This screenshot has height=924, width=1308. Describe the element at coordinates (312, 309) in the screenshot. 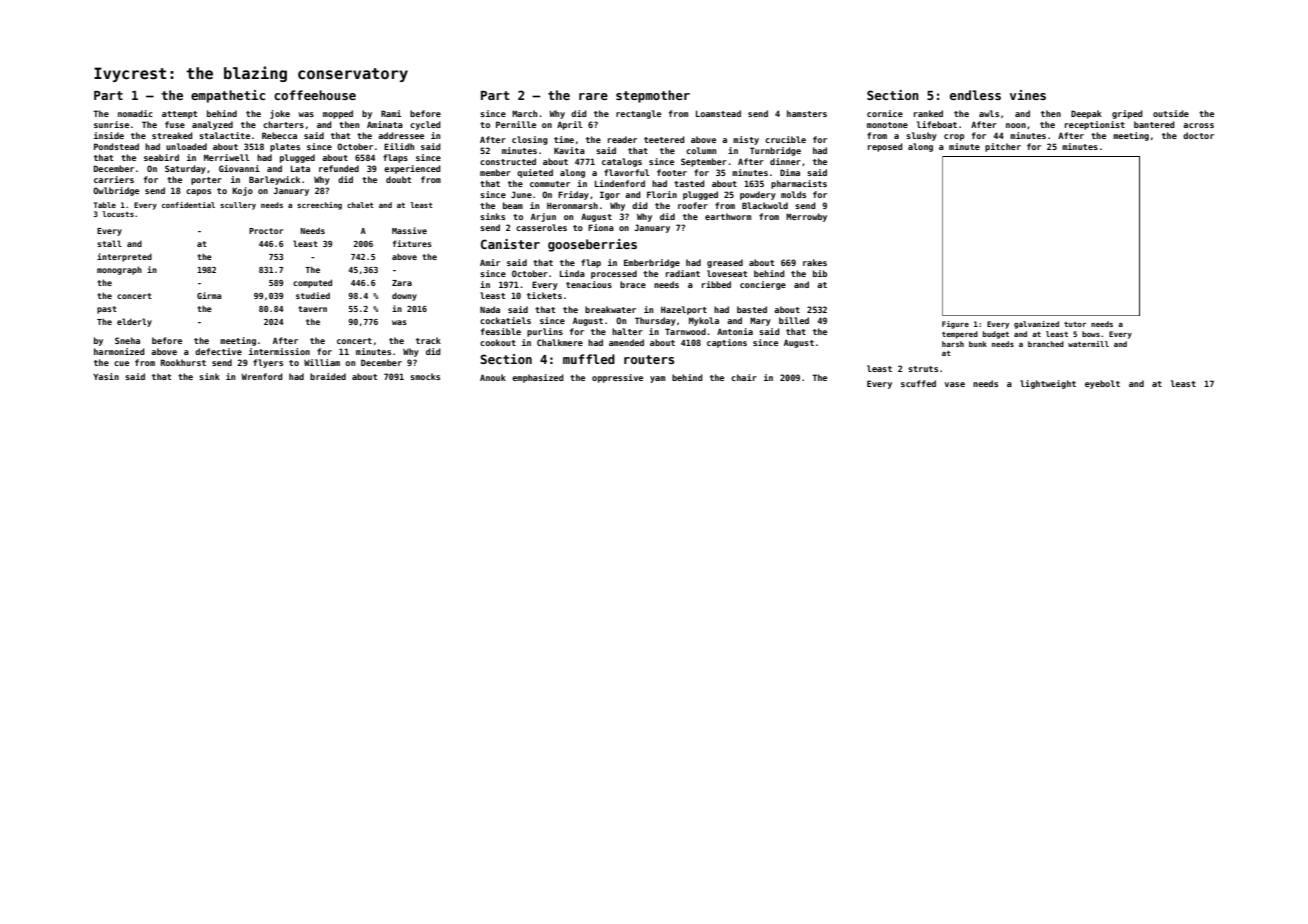

I see `tavern` at that location.
